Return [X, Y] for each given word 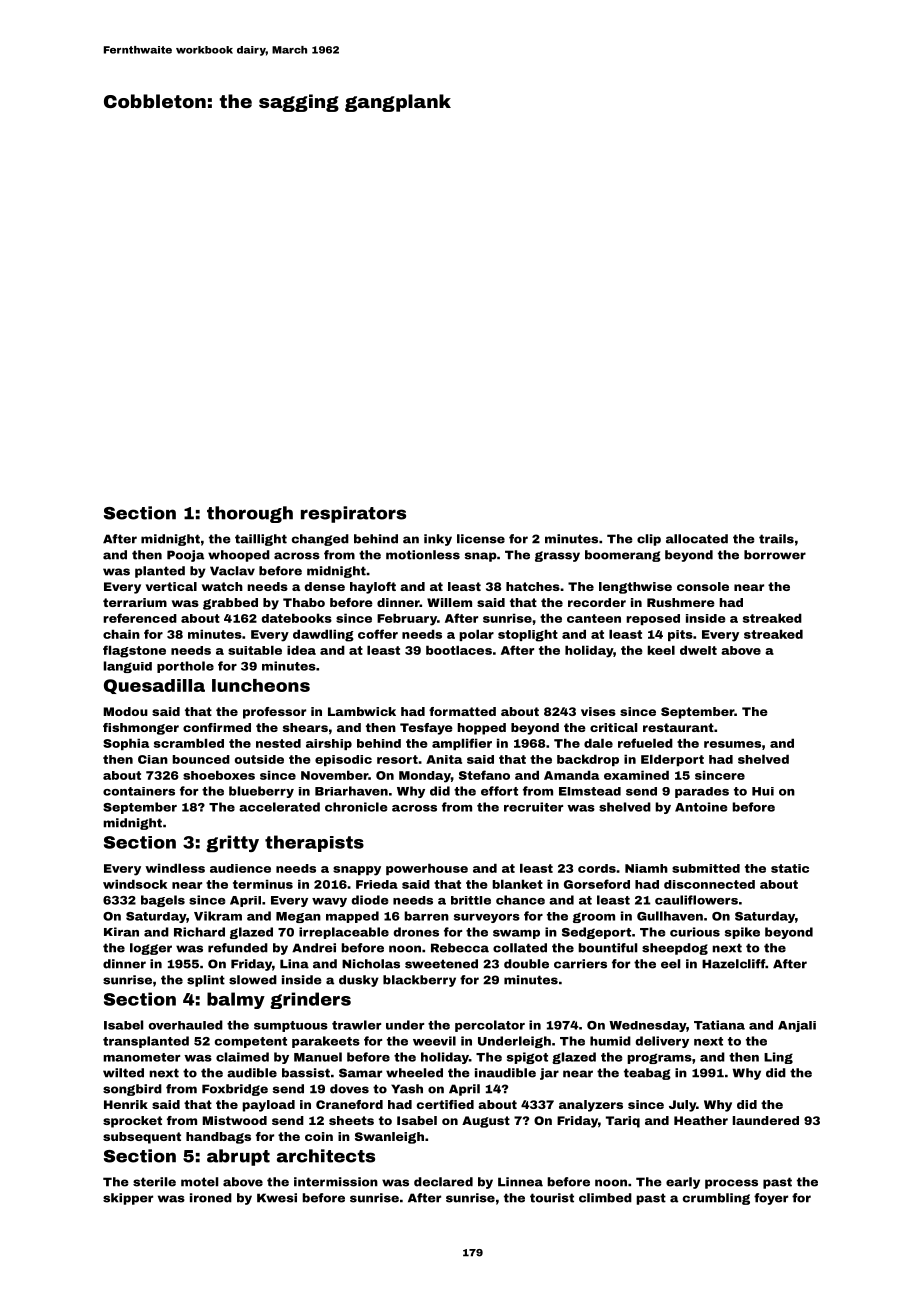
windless [175, 868]
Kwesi [277, 1198]
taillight [261, 540]
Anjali [797, 1026]
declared [443, 1182]
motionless [423, 555]
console [703, 586]
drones [416, 932]
